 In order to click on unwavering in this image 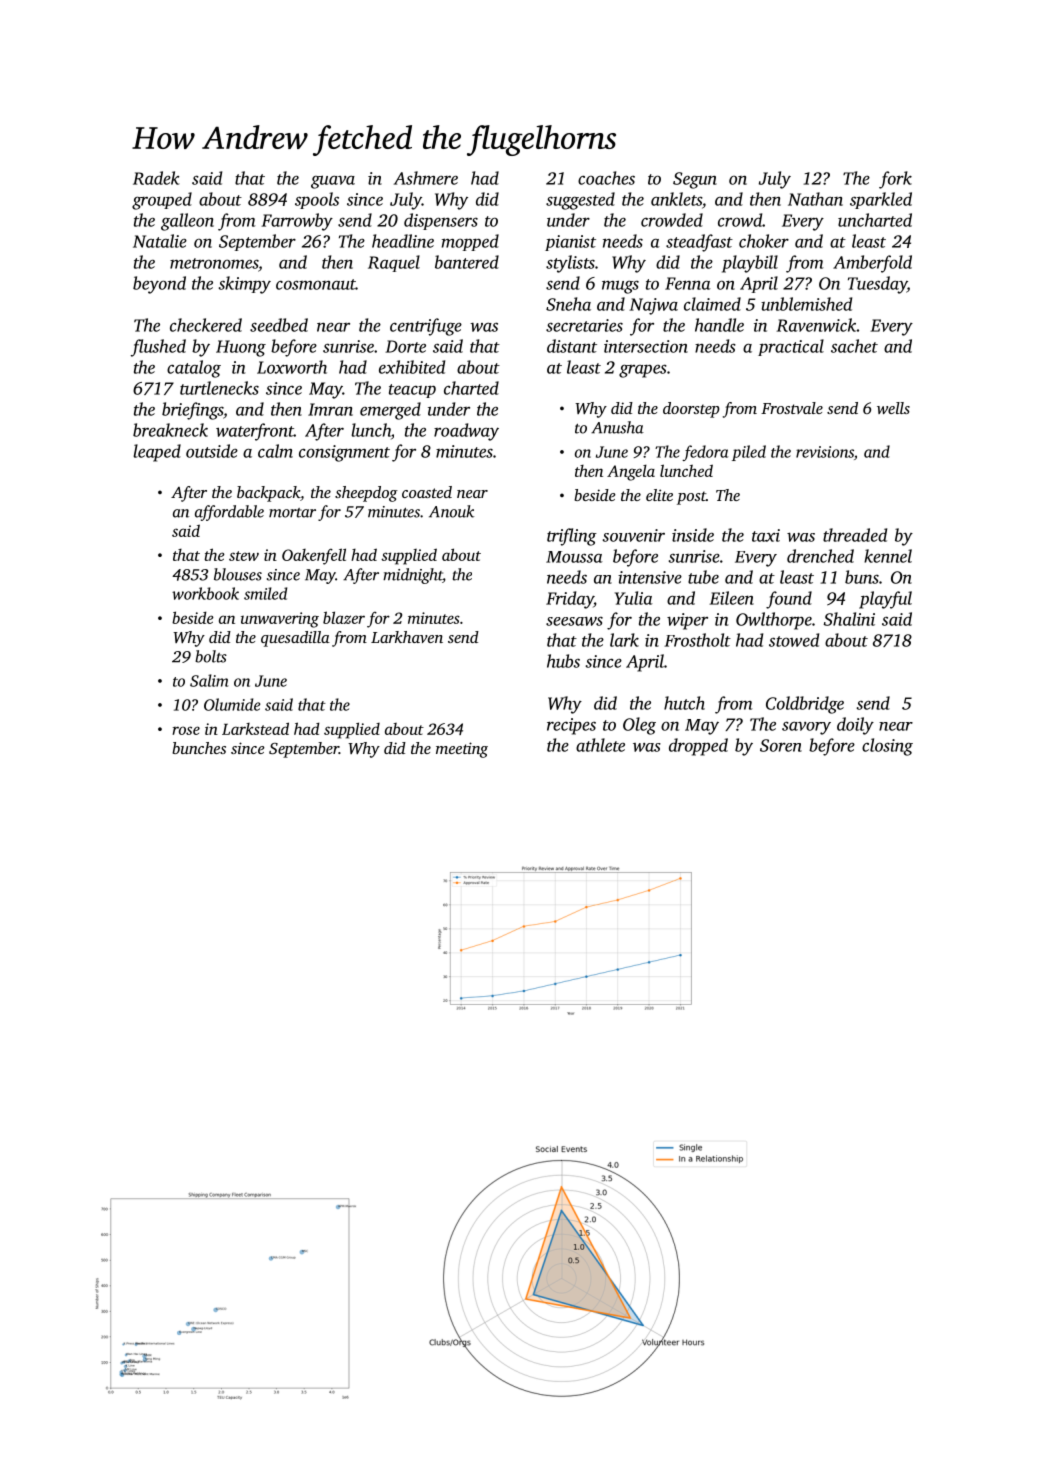, I will do `click(280, 620)`.
